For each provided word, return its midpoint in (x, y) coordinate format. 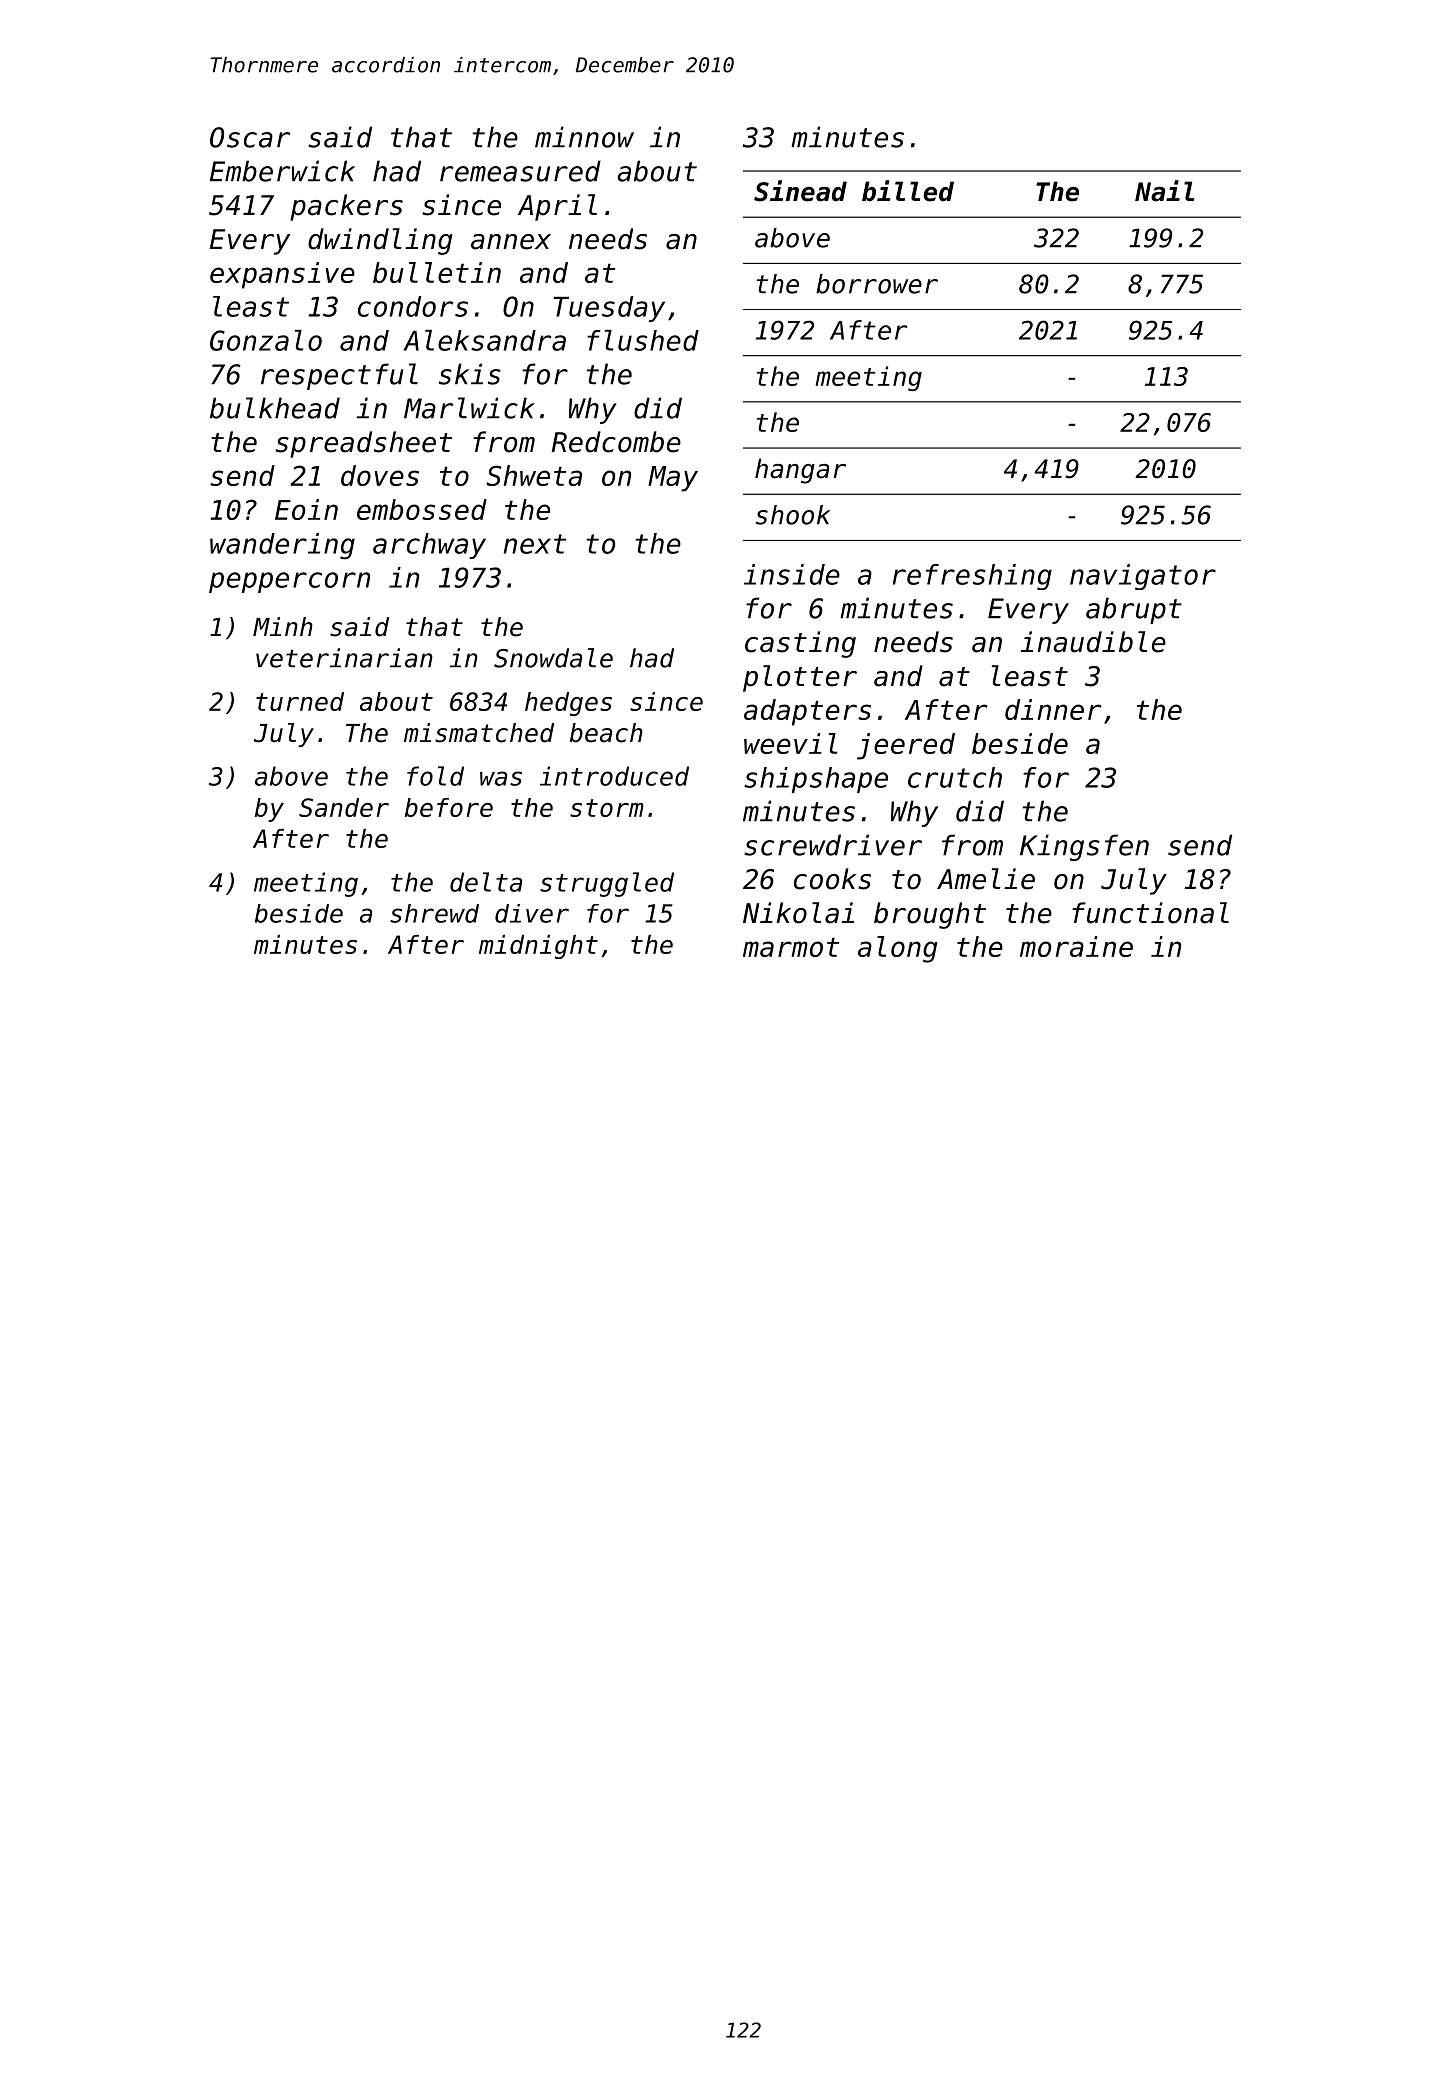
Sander (344, 807)
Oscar (250, 137)
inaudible (1093, 642)
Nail (1164, 191)
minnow (584, 137)
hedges (568, 704)
